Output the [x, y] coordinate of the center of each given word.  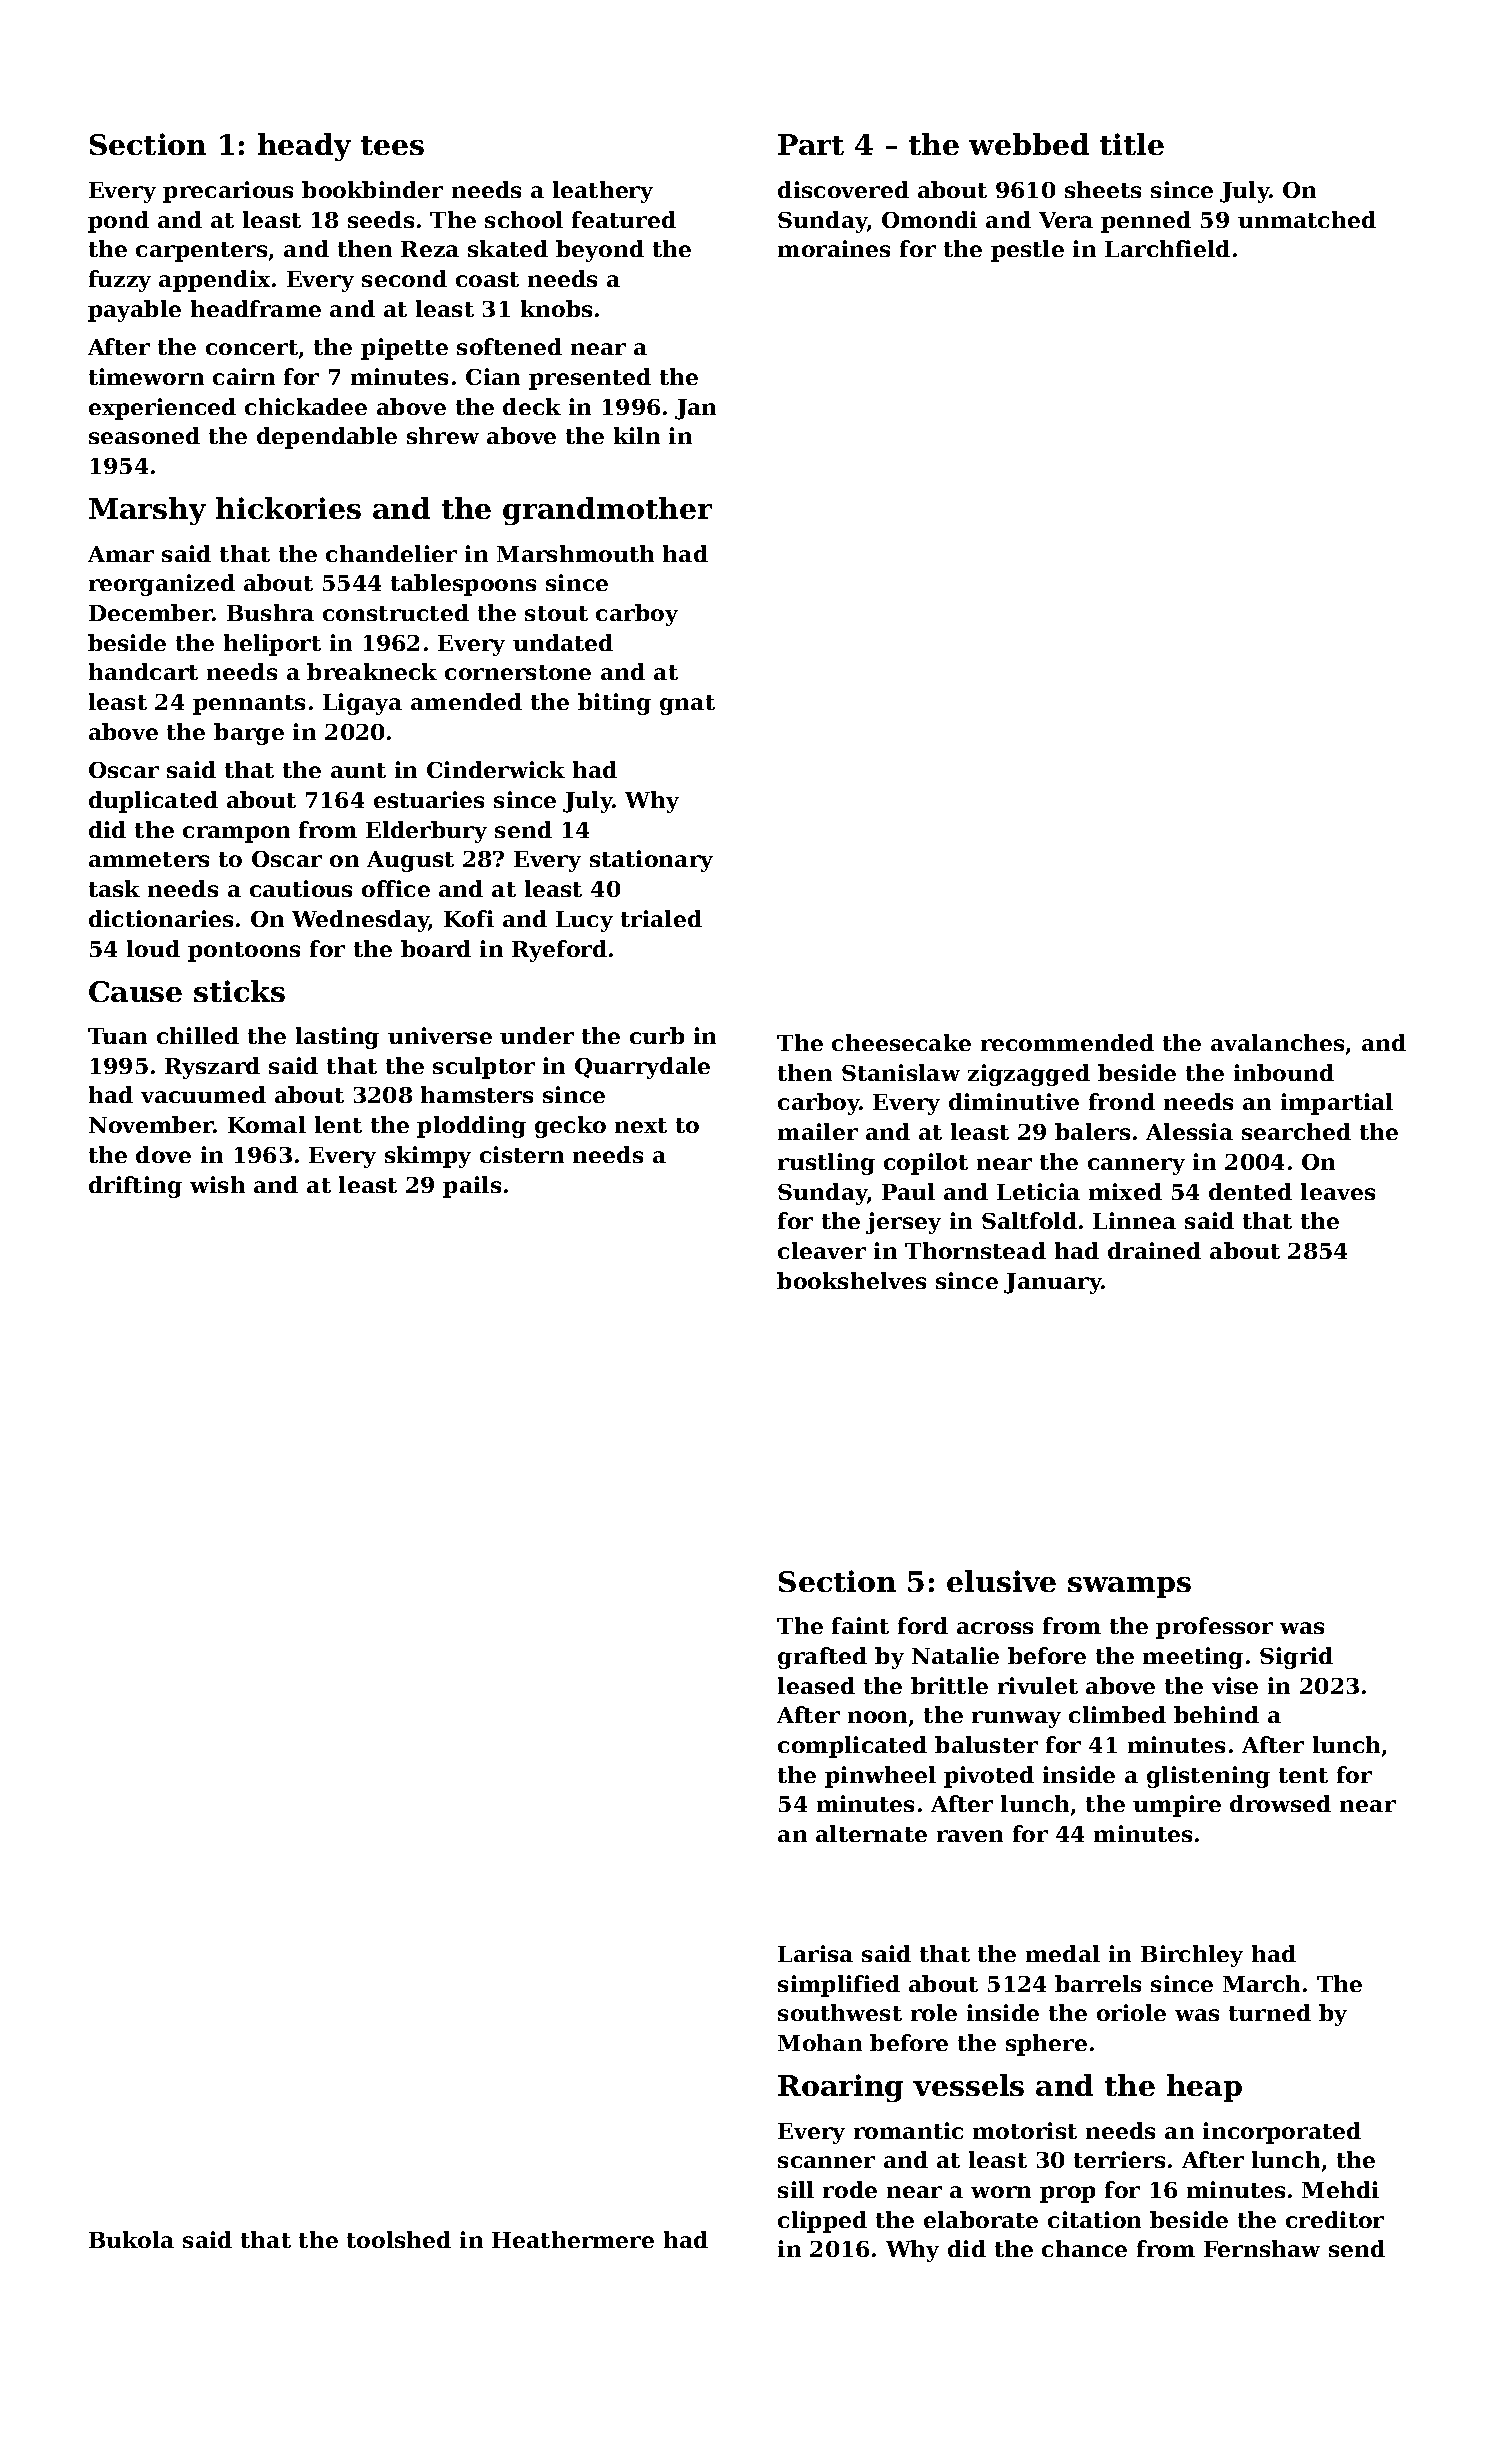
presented [590, 379]
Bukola [131, 2239]
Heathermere [573, 2239]
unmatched [1307, 219]
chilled [198, 1035]
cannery [1136, 1166]
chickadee [306, 406]
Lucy [584, 921]
